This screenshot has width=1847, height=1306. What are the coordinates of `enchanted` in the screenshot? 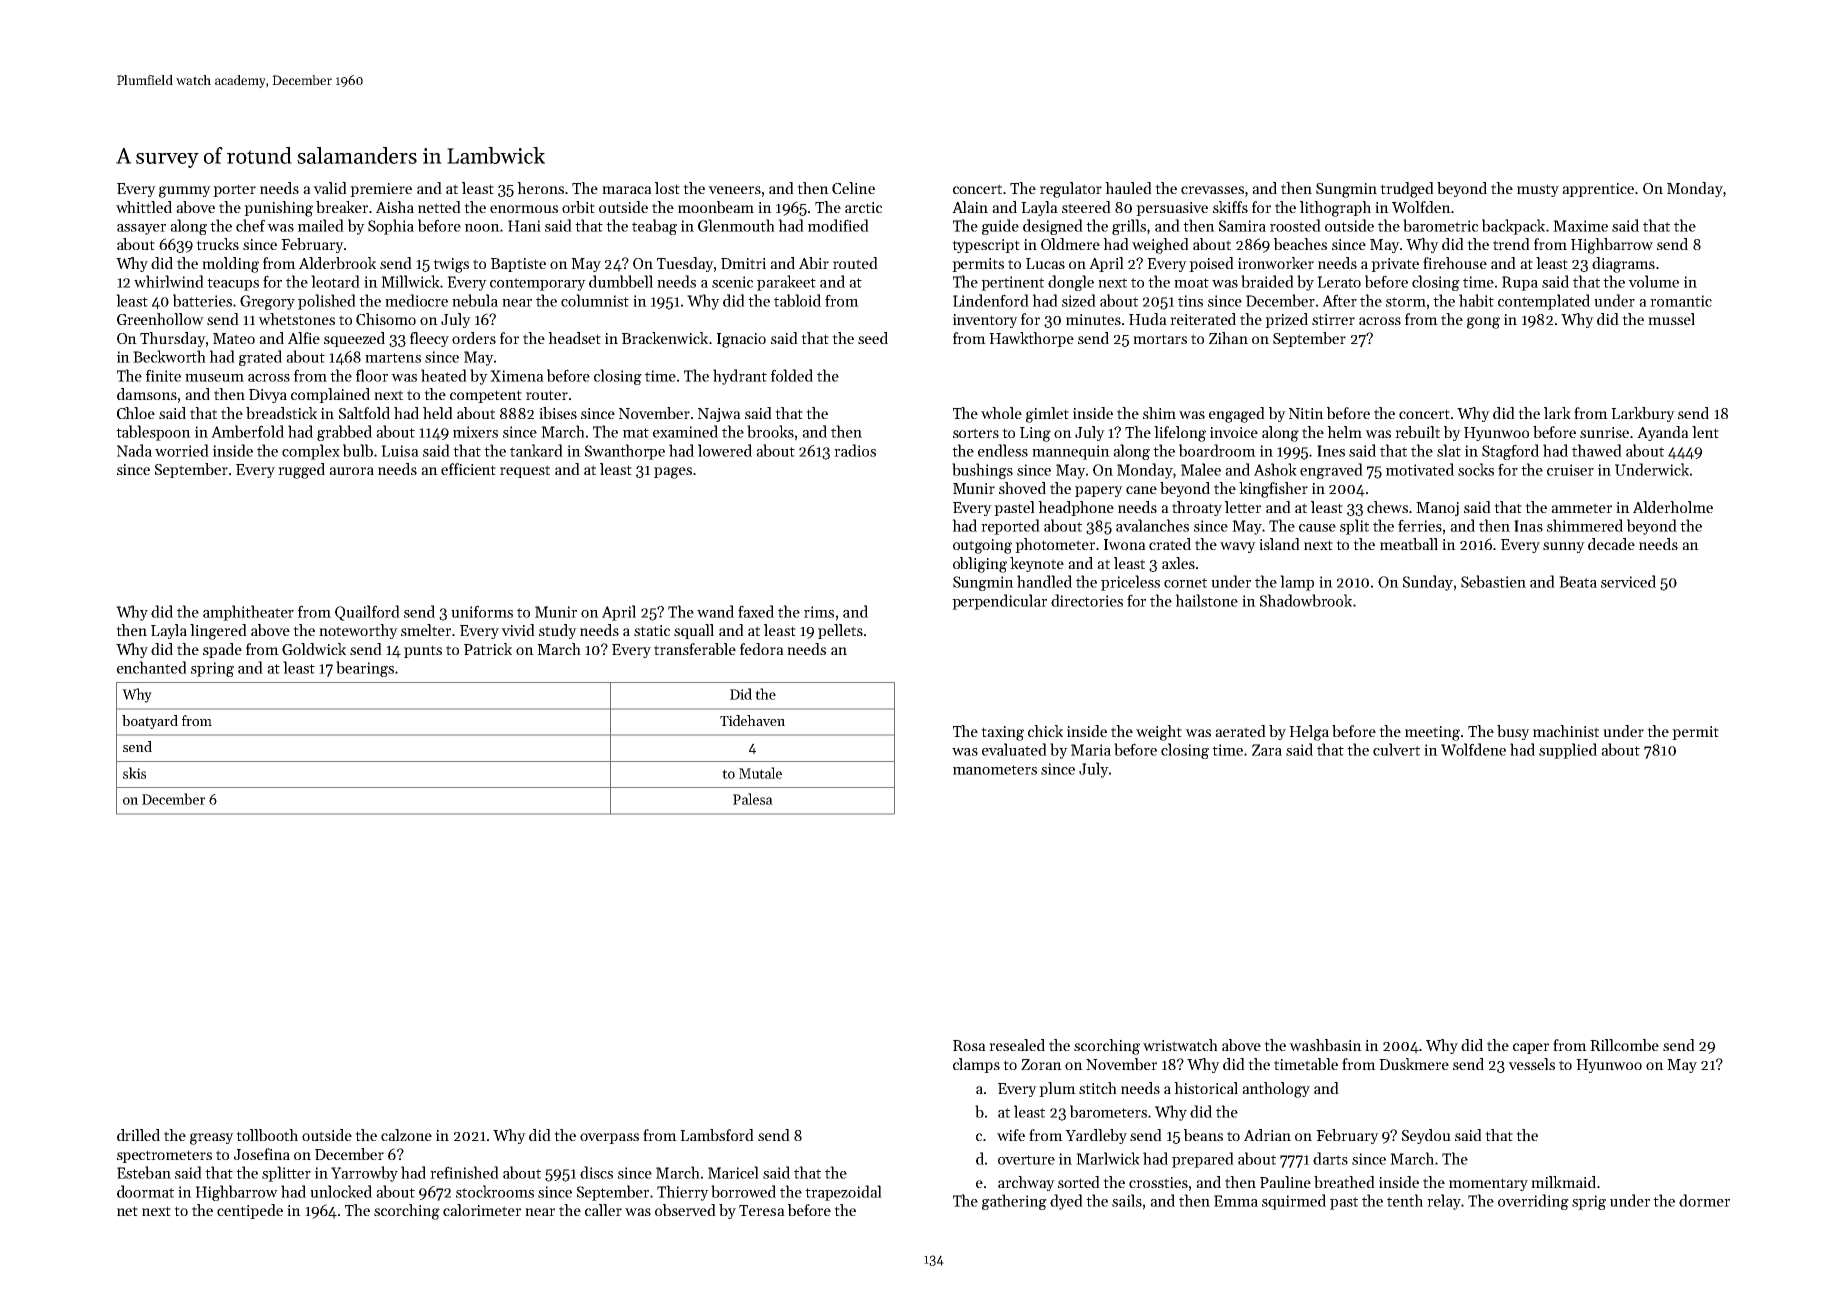 It's located at (152, 667).
